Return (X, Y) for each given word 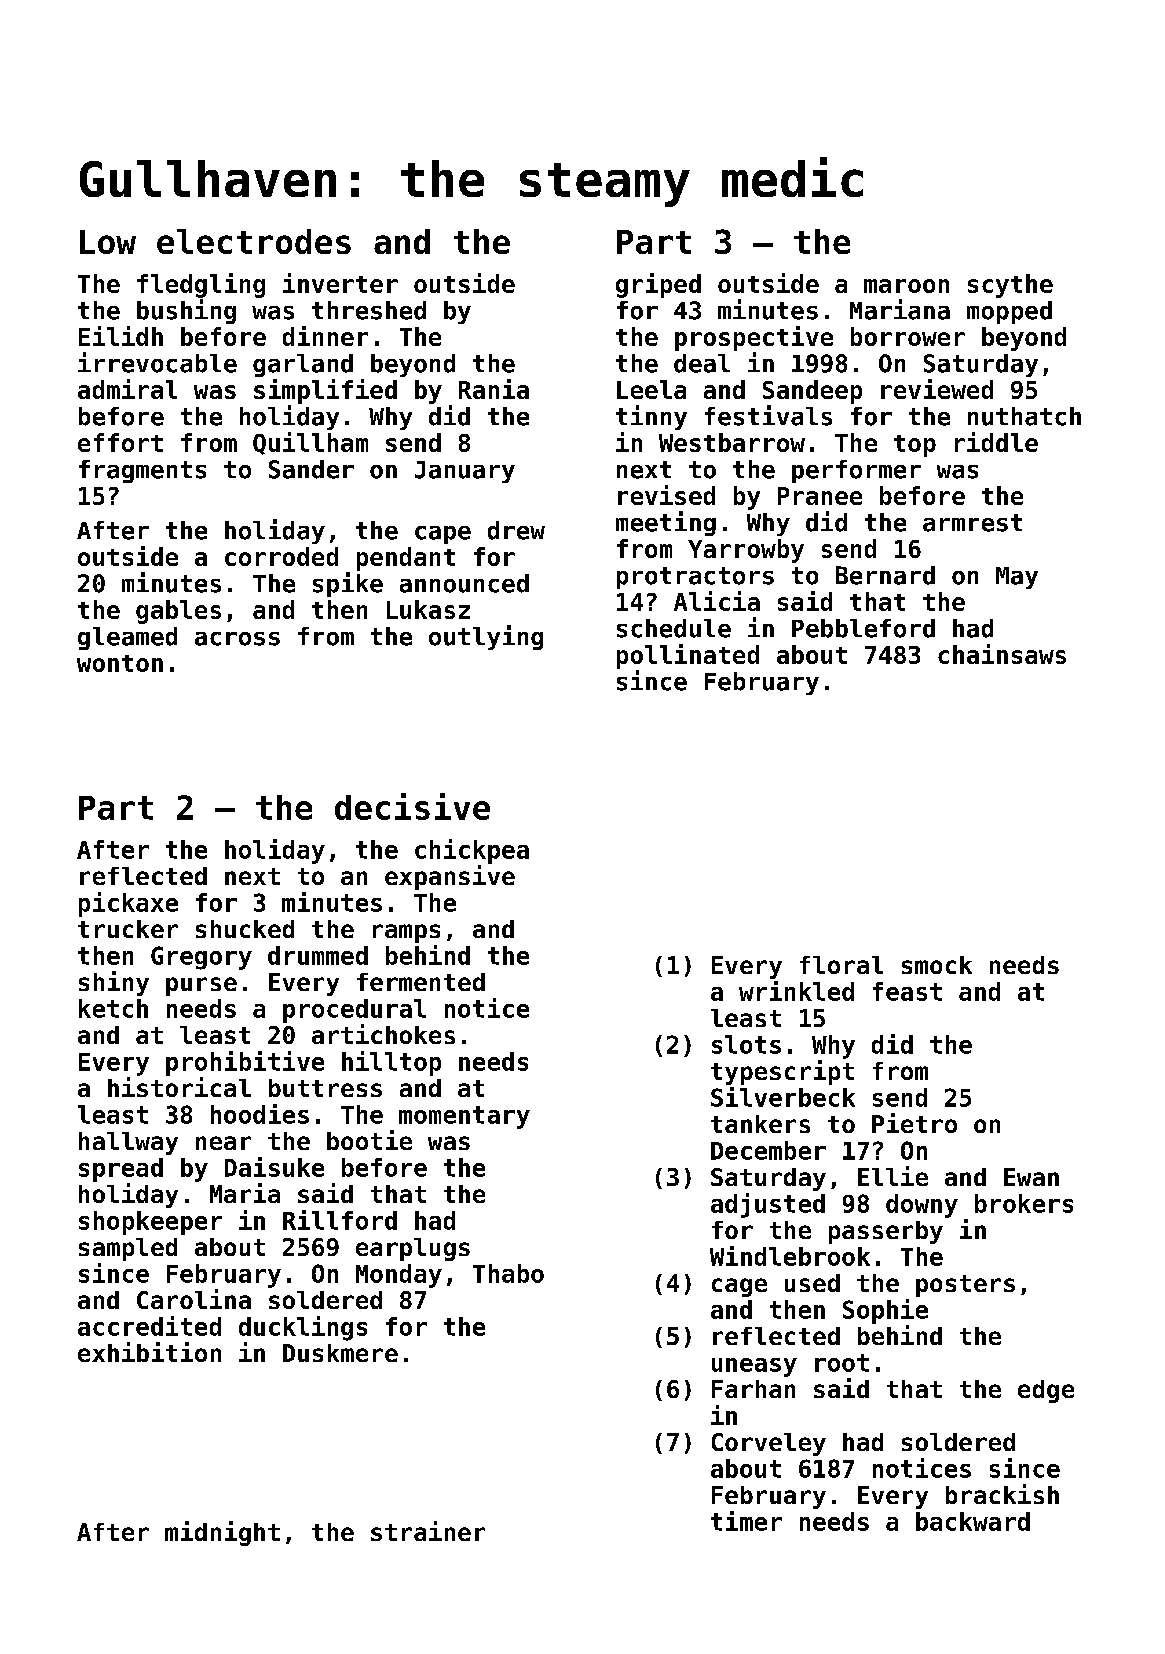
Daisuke (274, 1167)
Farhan (753, 1389)
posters (965, 1286)
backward (973, 1521)
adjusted (768, 1205)
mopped (1009, 312)
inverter (340, 283)
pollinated (688, 656)
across (237, 639)
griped (658, 285)
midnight (222, 1533)
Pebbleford (863, 628)
